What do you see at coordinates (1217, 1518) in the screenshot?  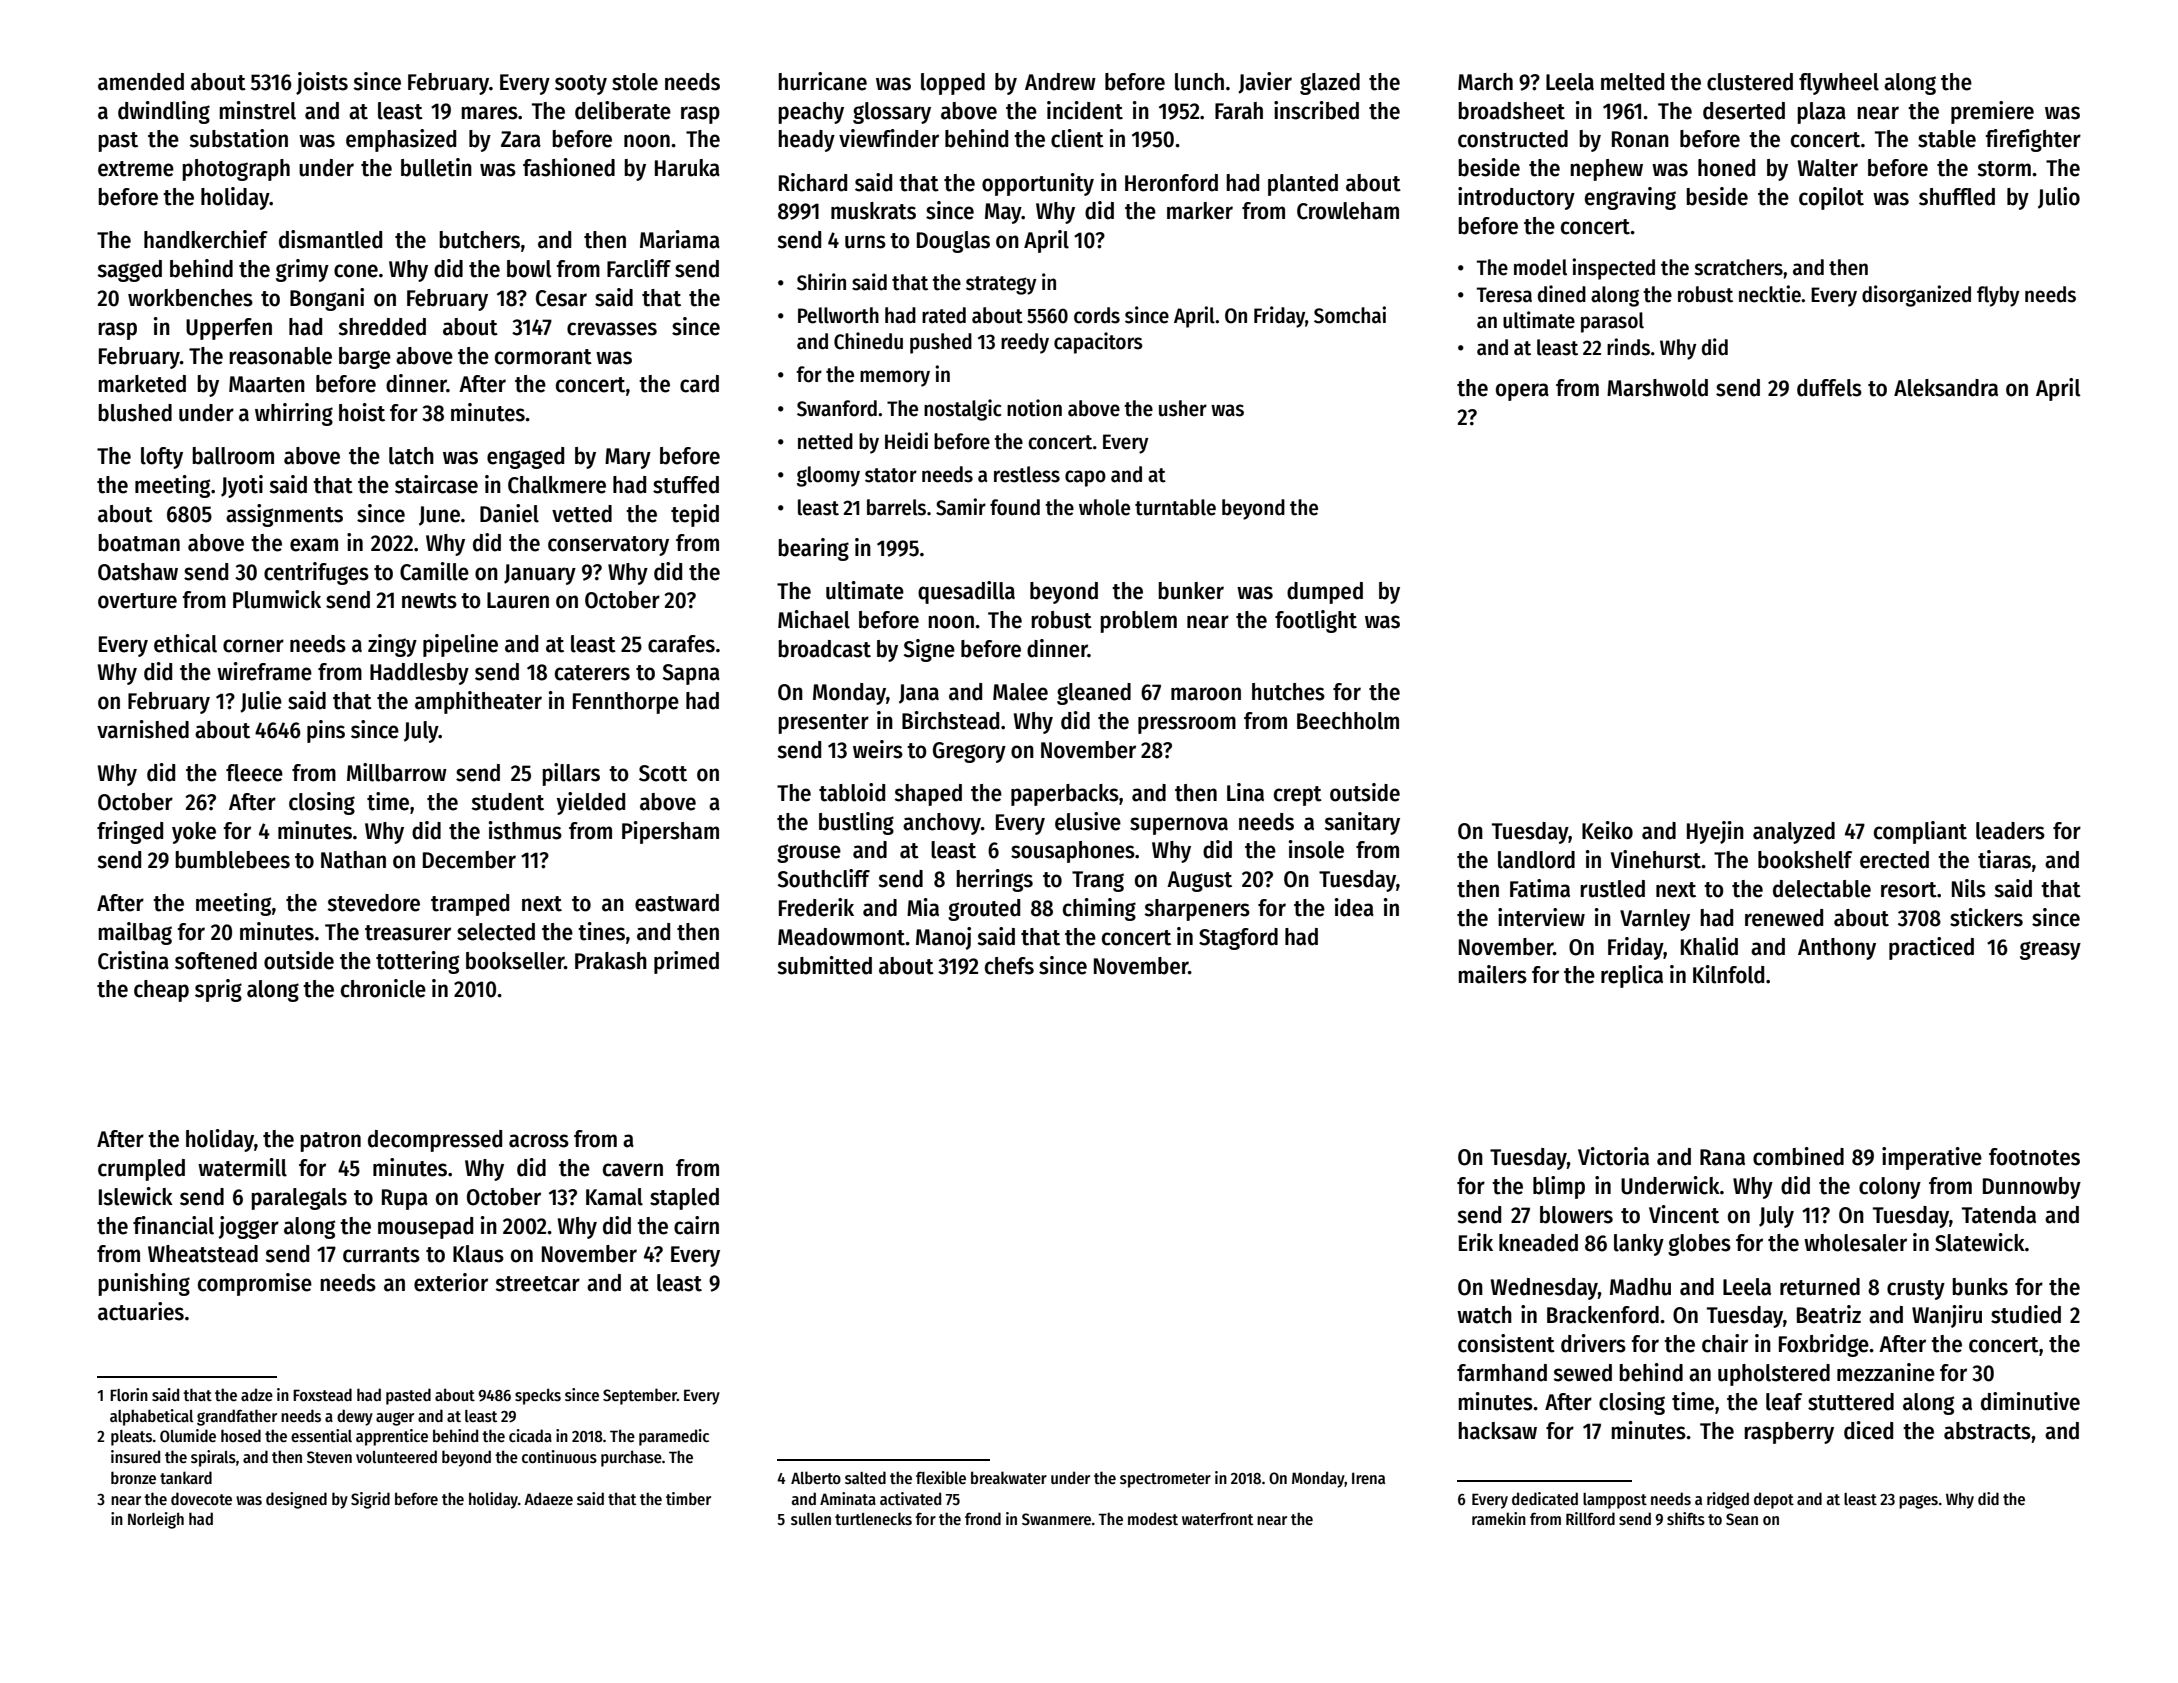 I see `waterfront` at bounding box center [1217, 1518].
